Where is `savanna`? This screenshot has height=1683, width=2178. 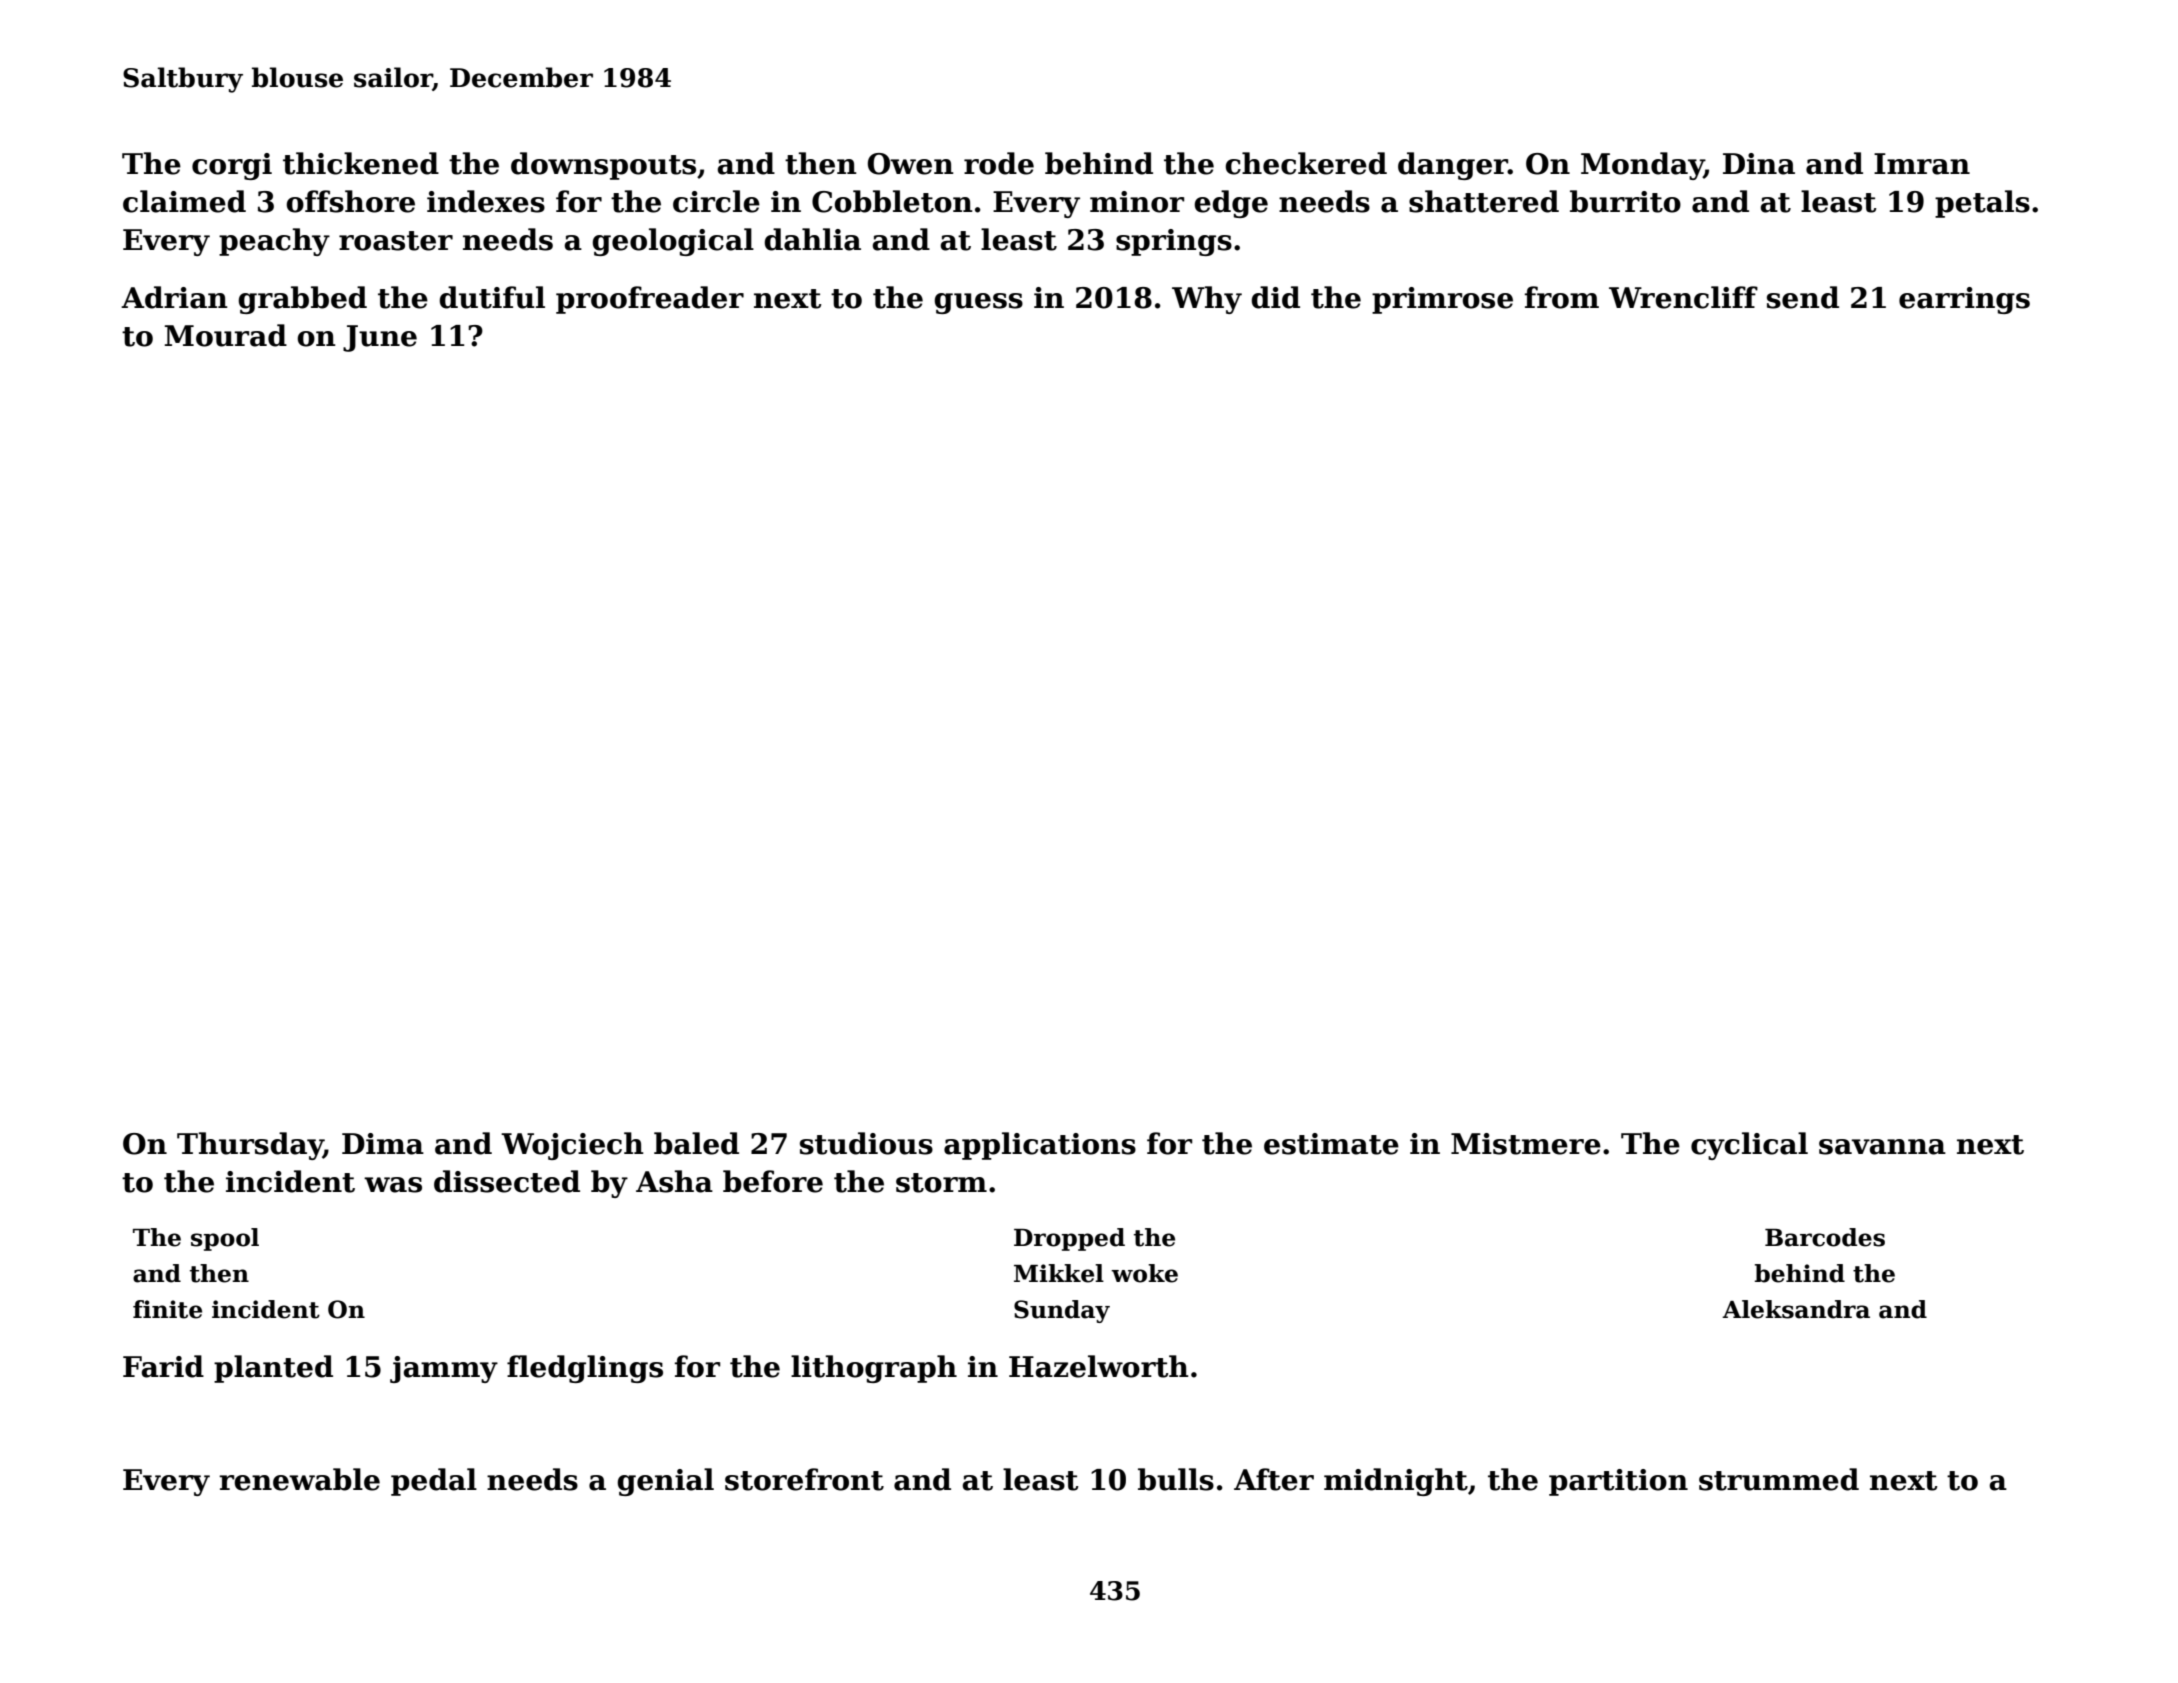
savanna is located at coordinates (1882, 1147).
